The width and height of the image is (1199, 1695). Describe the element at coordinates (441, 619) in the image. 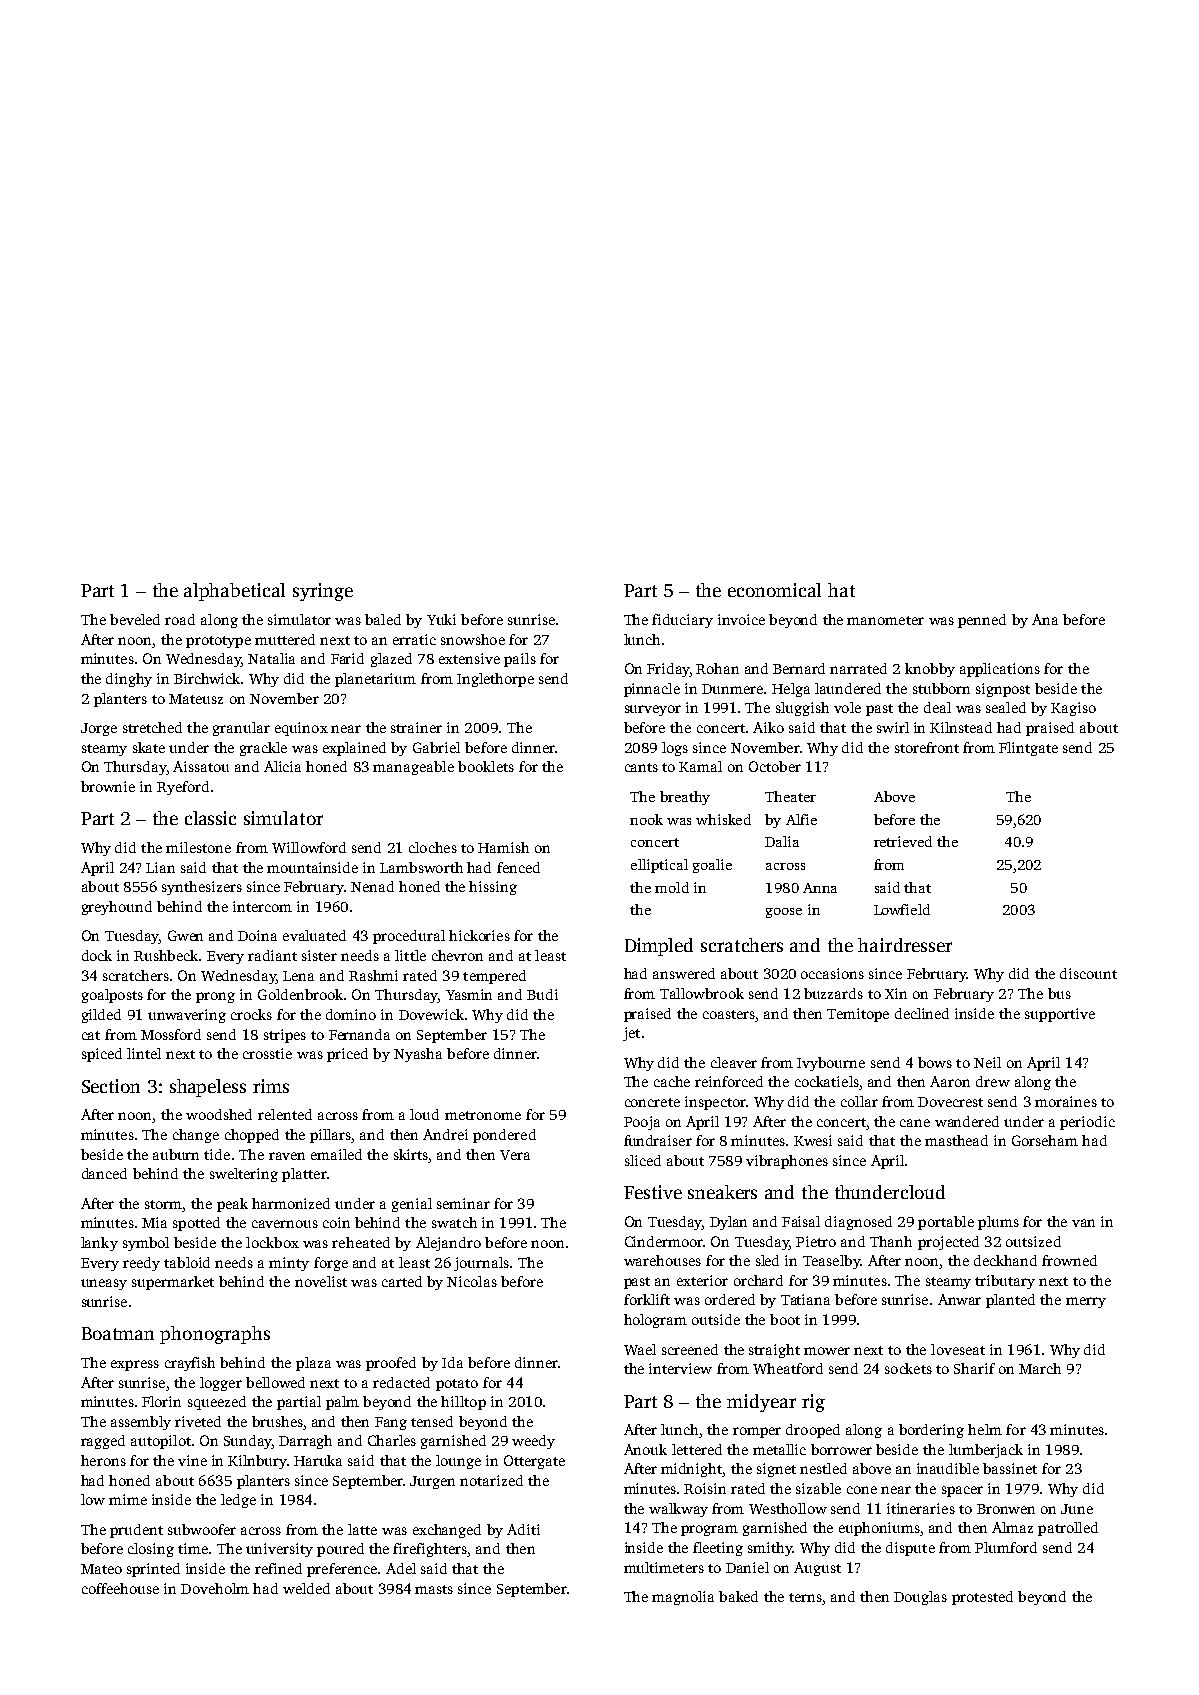

I see `Yuki` at that location.
